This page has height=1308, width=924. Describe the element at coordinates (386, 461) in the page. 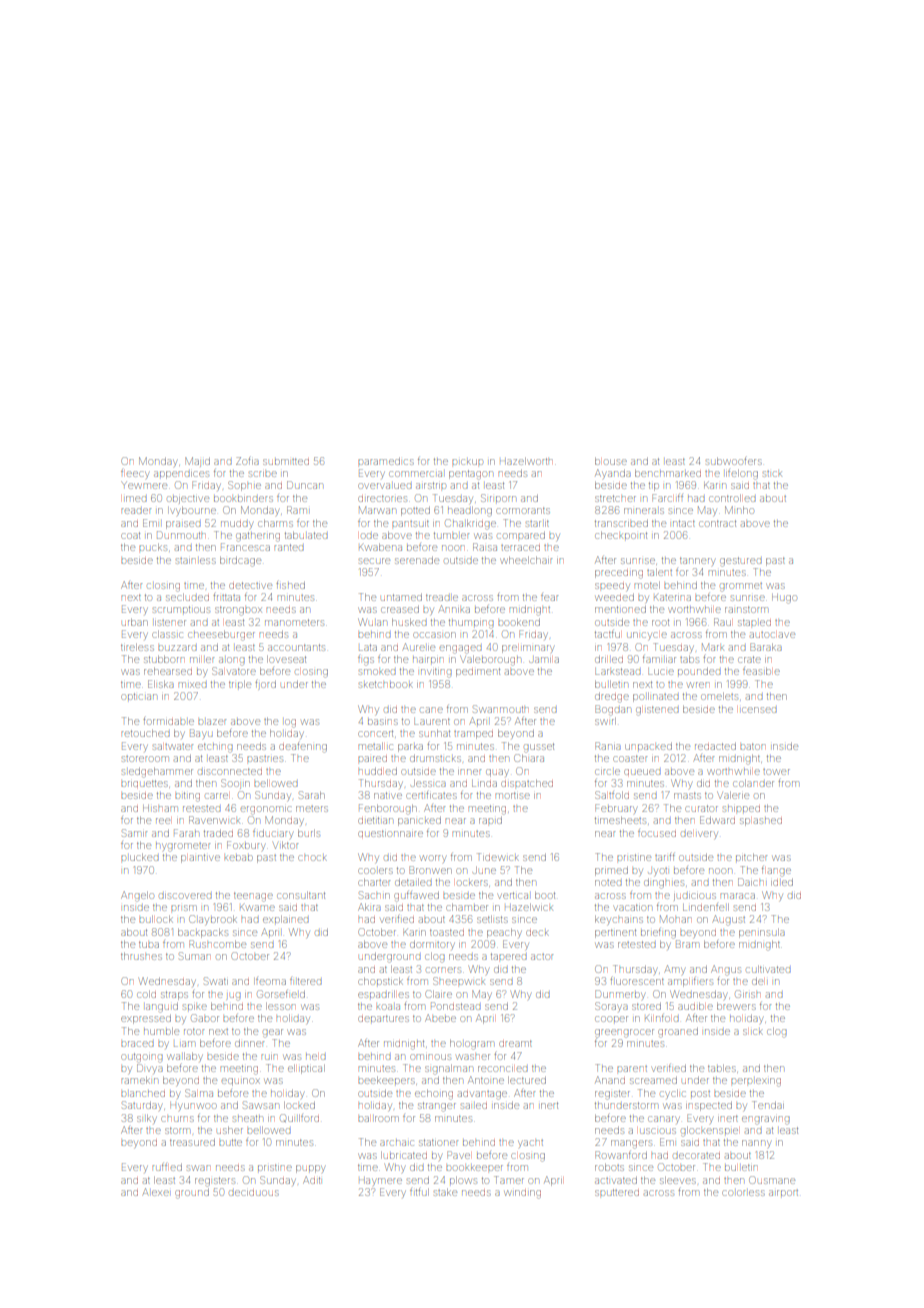

I see `paramedics` at that location.
